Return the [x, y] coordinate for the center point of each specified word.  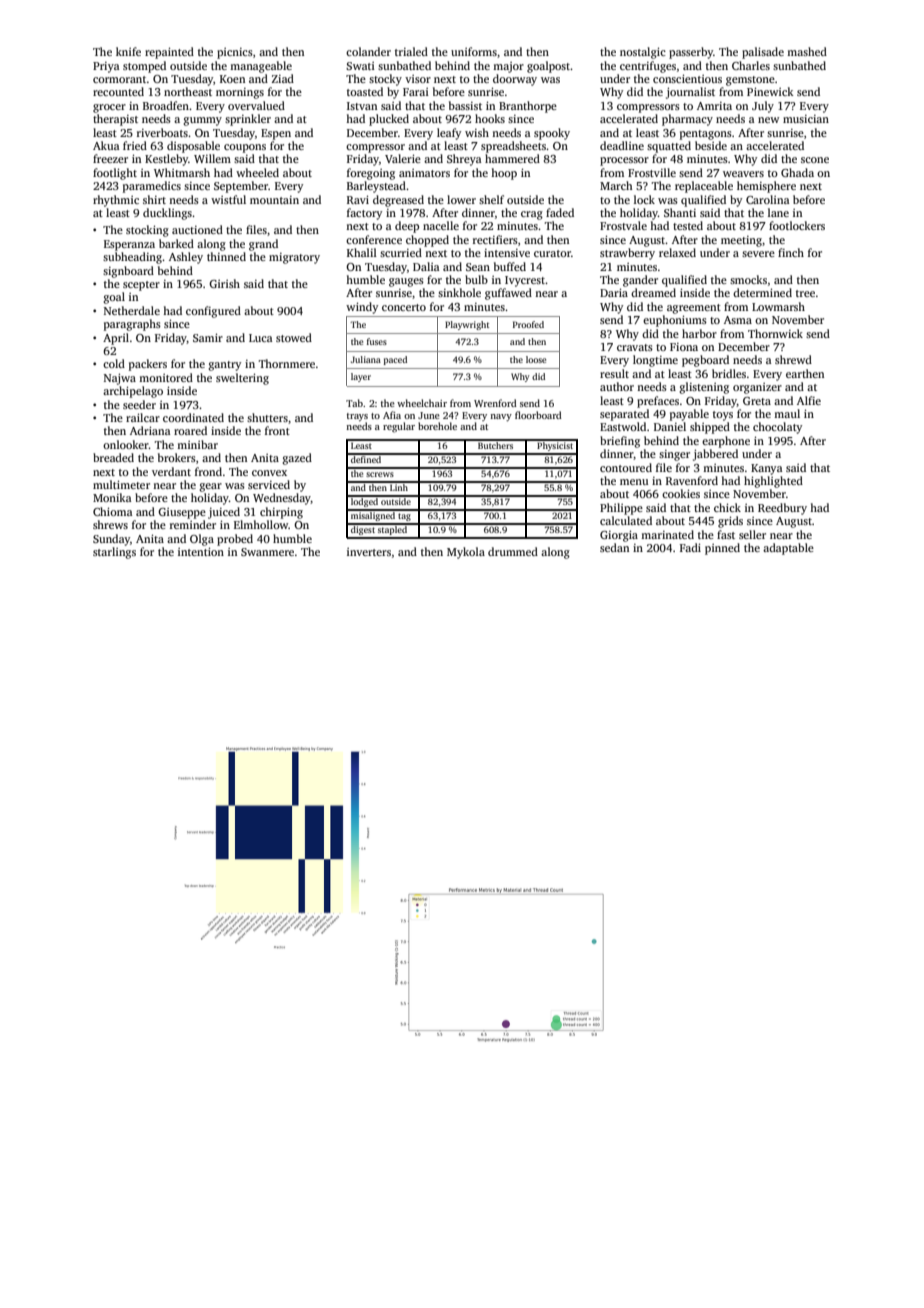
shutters [267, 417]
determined [762, 292]
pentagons [706, 135]
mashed [807, 51]
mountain [274, 200]
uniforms [474, 51]
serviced [269, 484]
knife [128, 51]
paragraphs [132, 325]
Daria [614, 292]
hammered [512, 158]
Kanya [767, 469]
